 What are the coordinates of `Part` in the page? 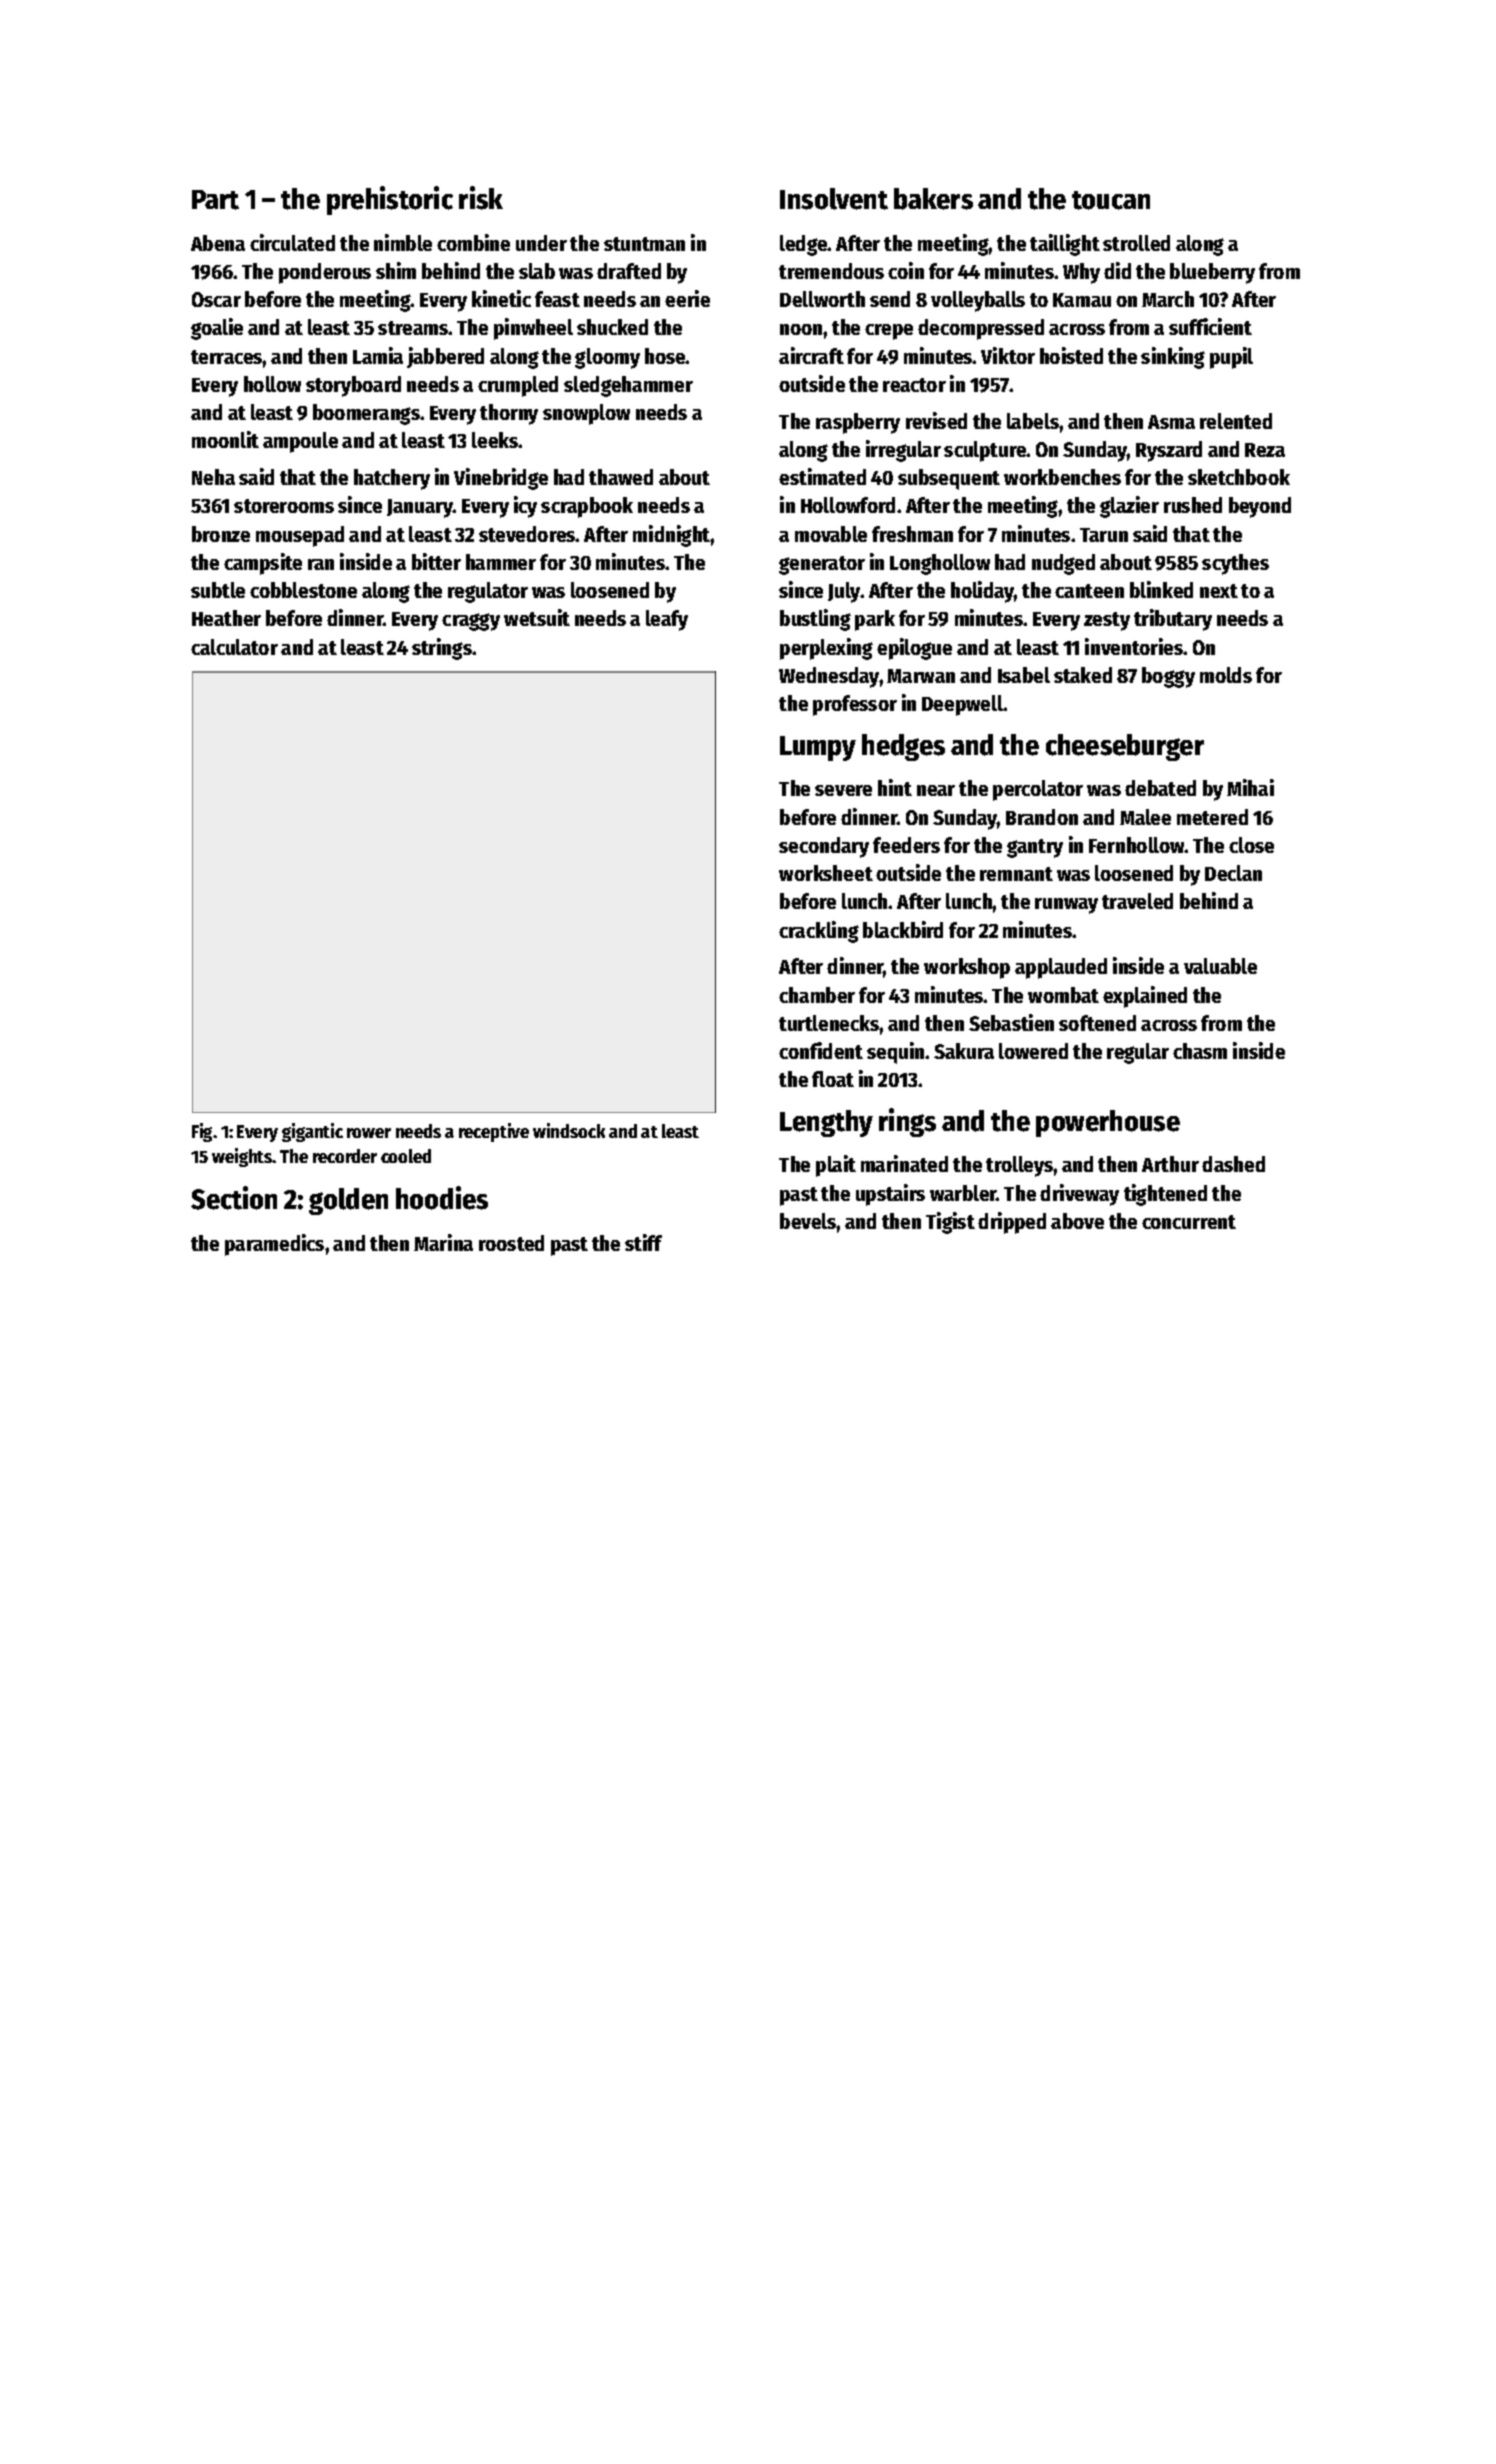 It's located at (215, 200).
